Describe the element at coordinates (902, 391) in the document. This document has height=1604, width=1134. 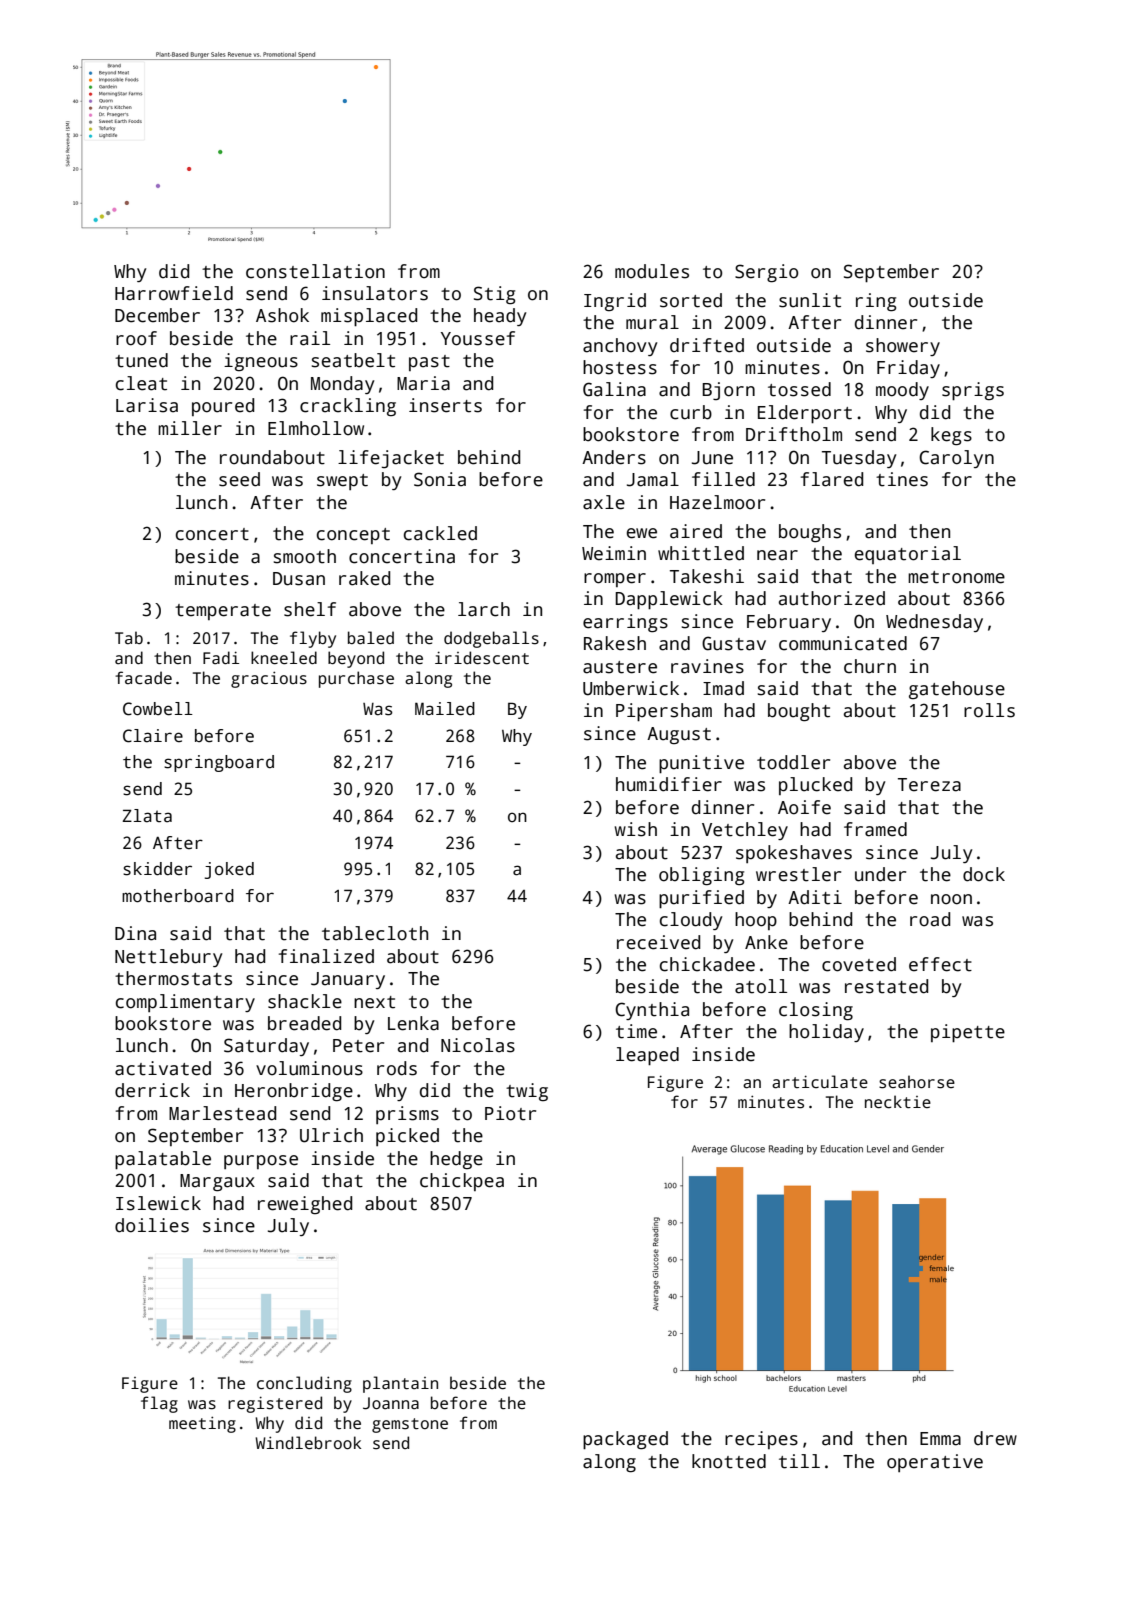
I see `moody` at that location.
